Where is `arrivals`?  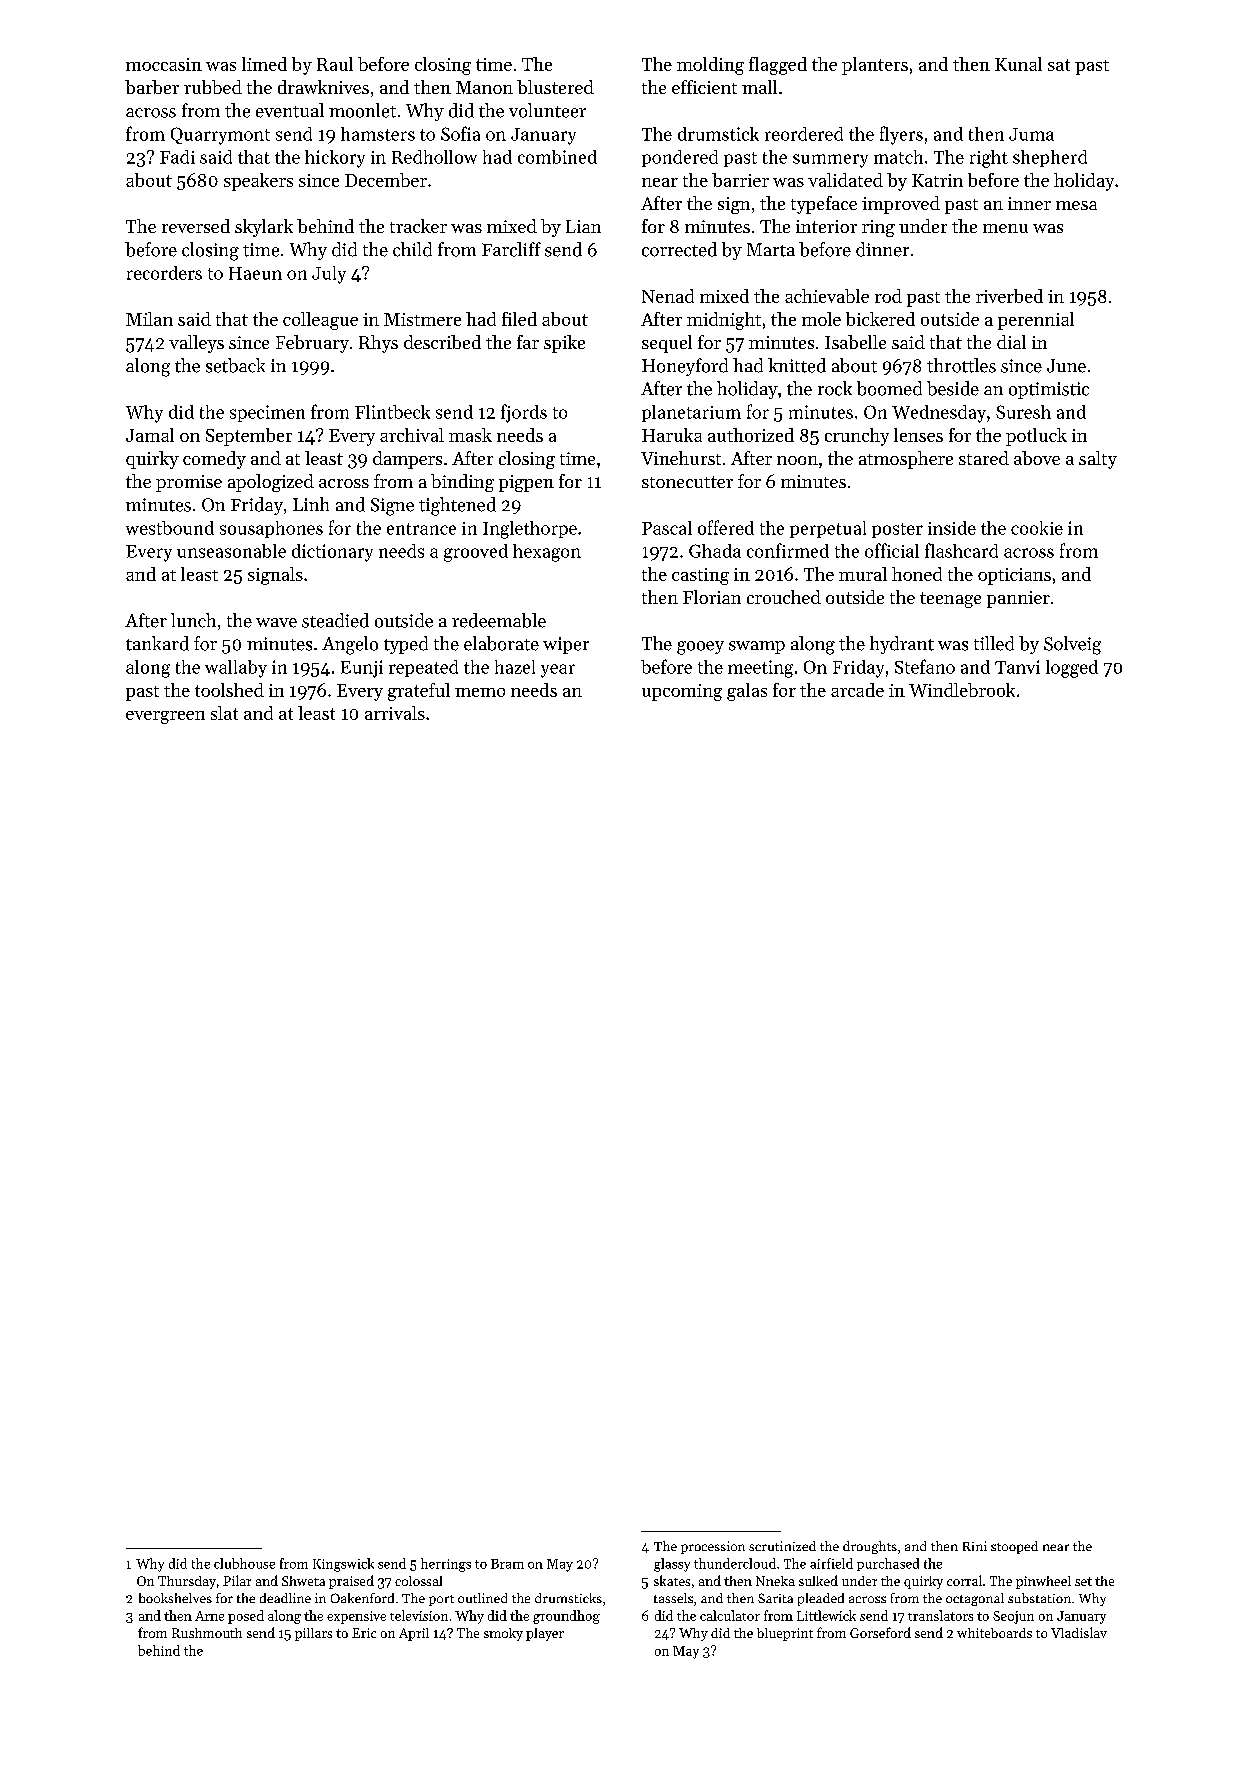 arrivals is located at coordinates (395, 713).
